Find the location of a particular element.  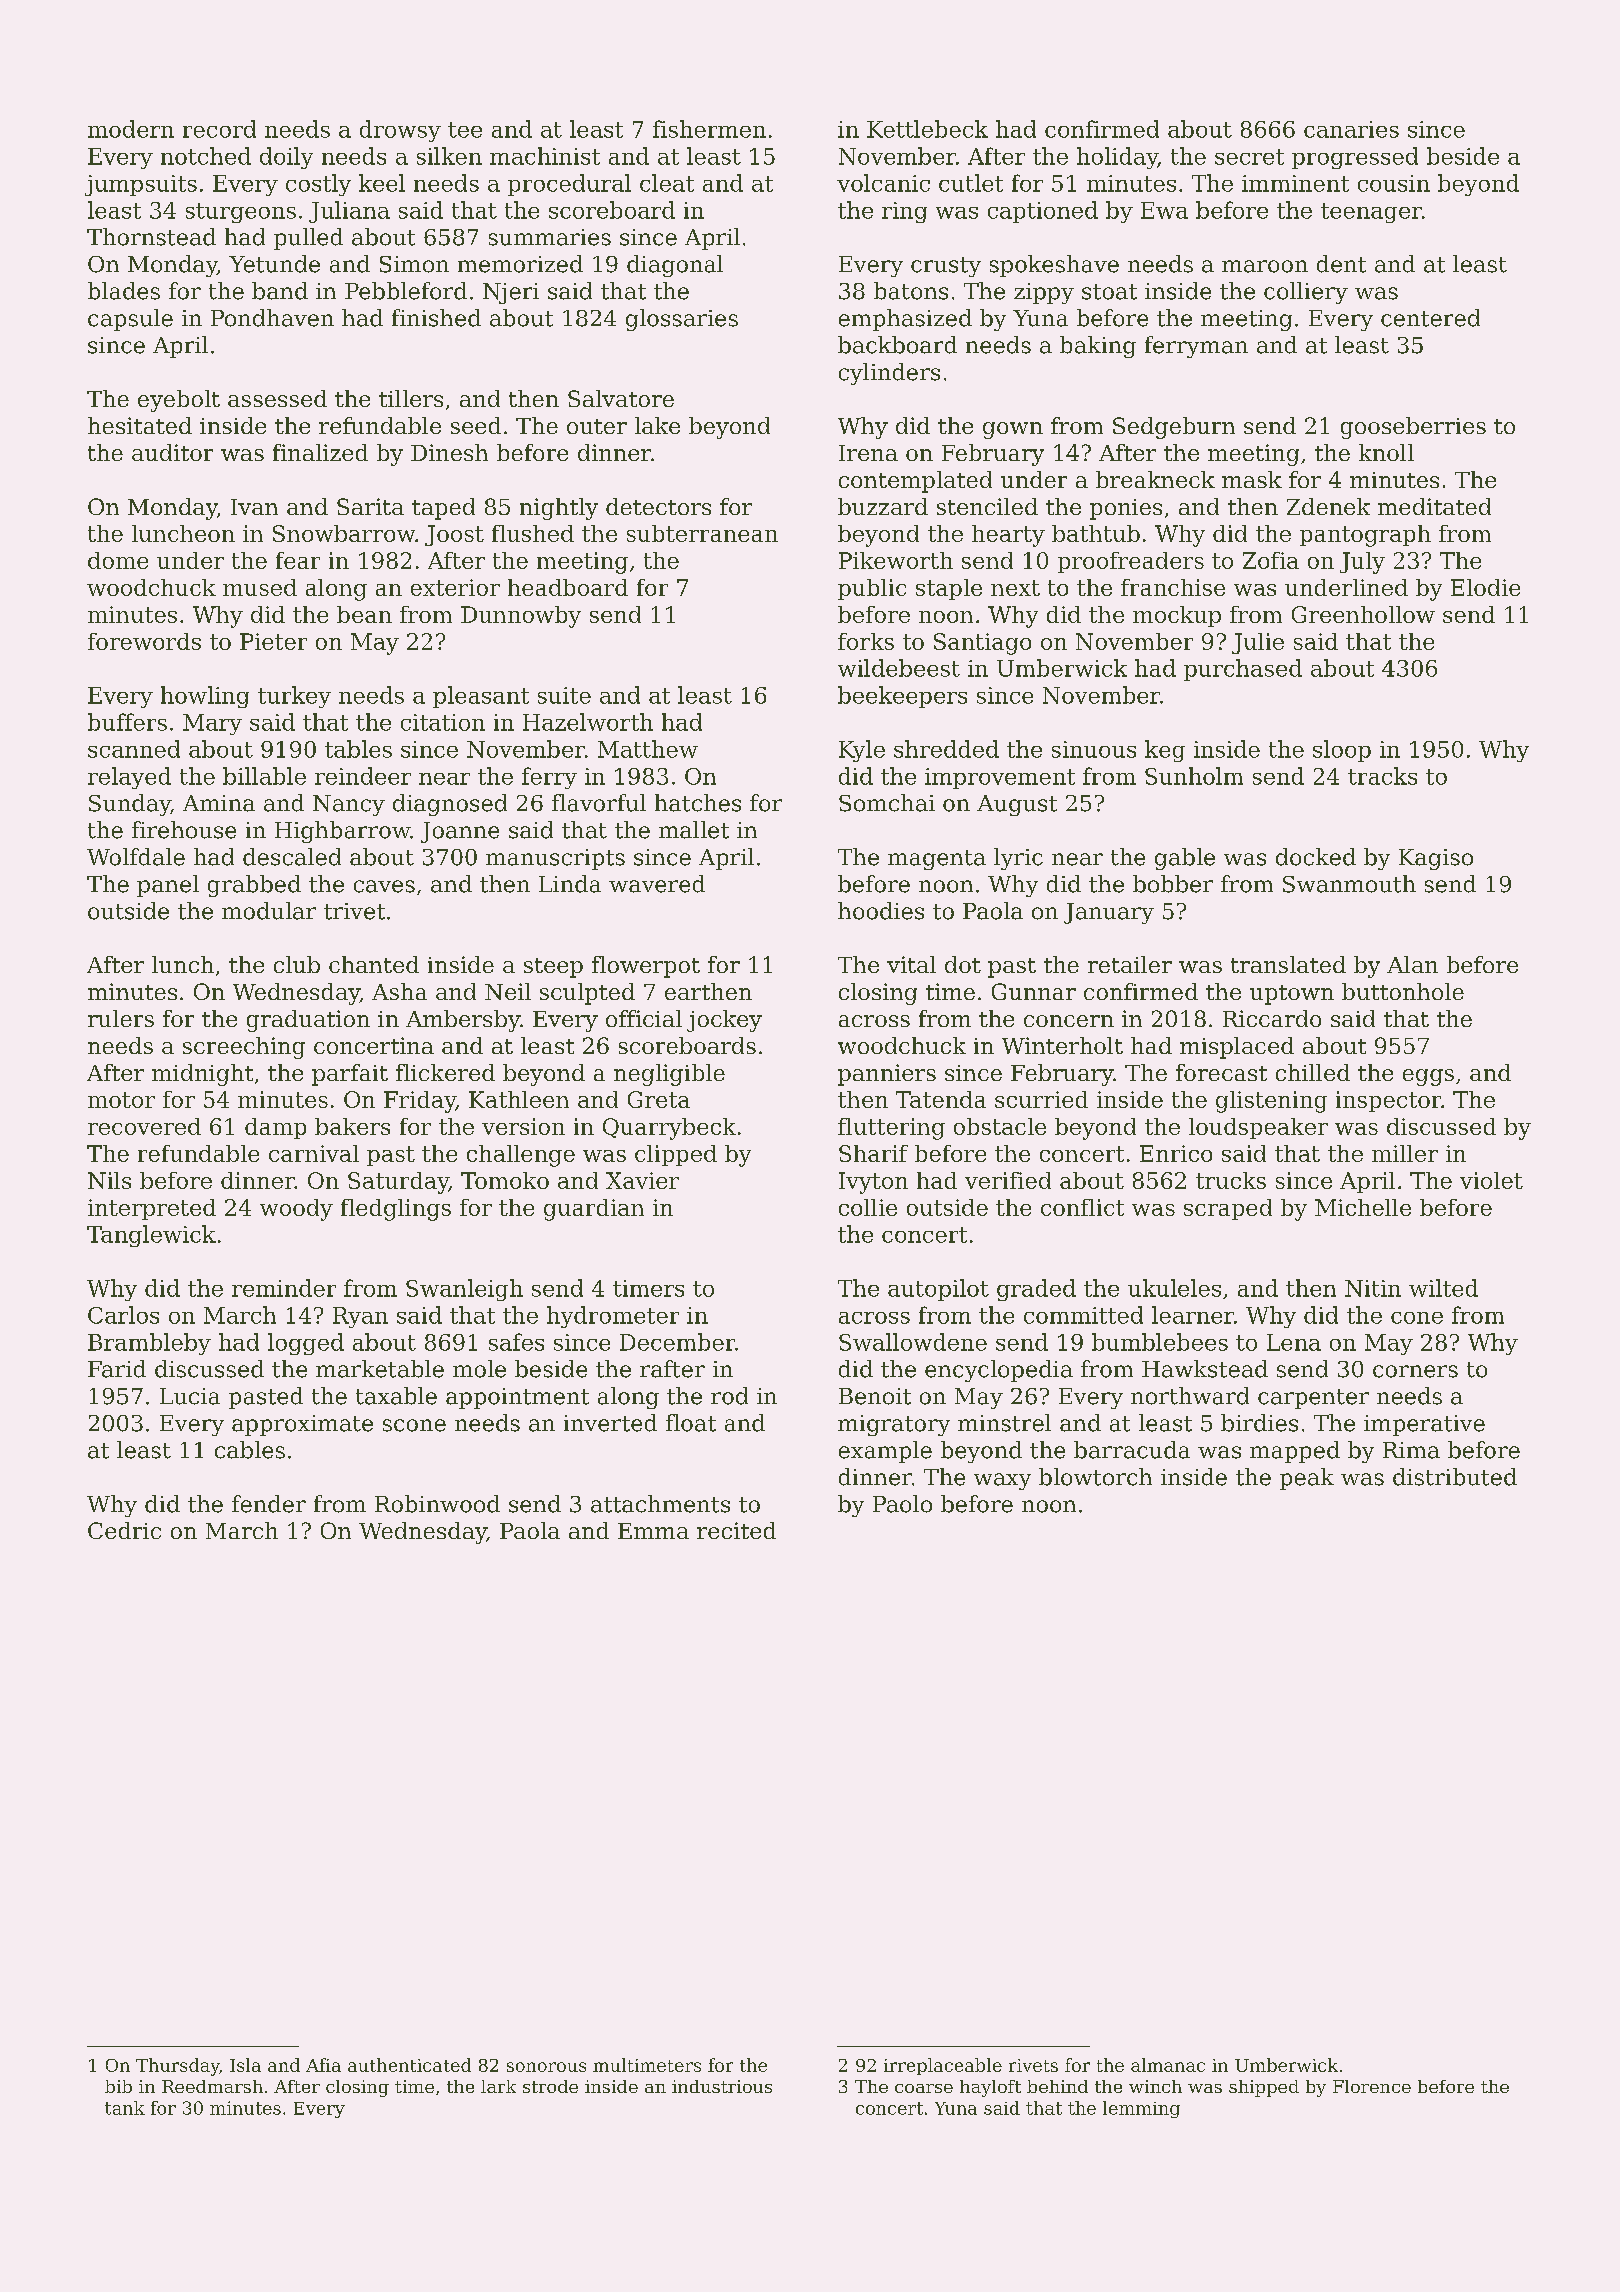

conflict is located at coordinates (1082, 1207).
